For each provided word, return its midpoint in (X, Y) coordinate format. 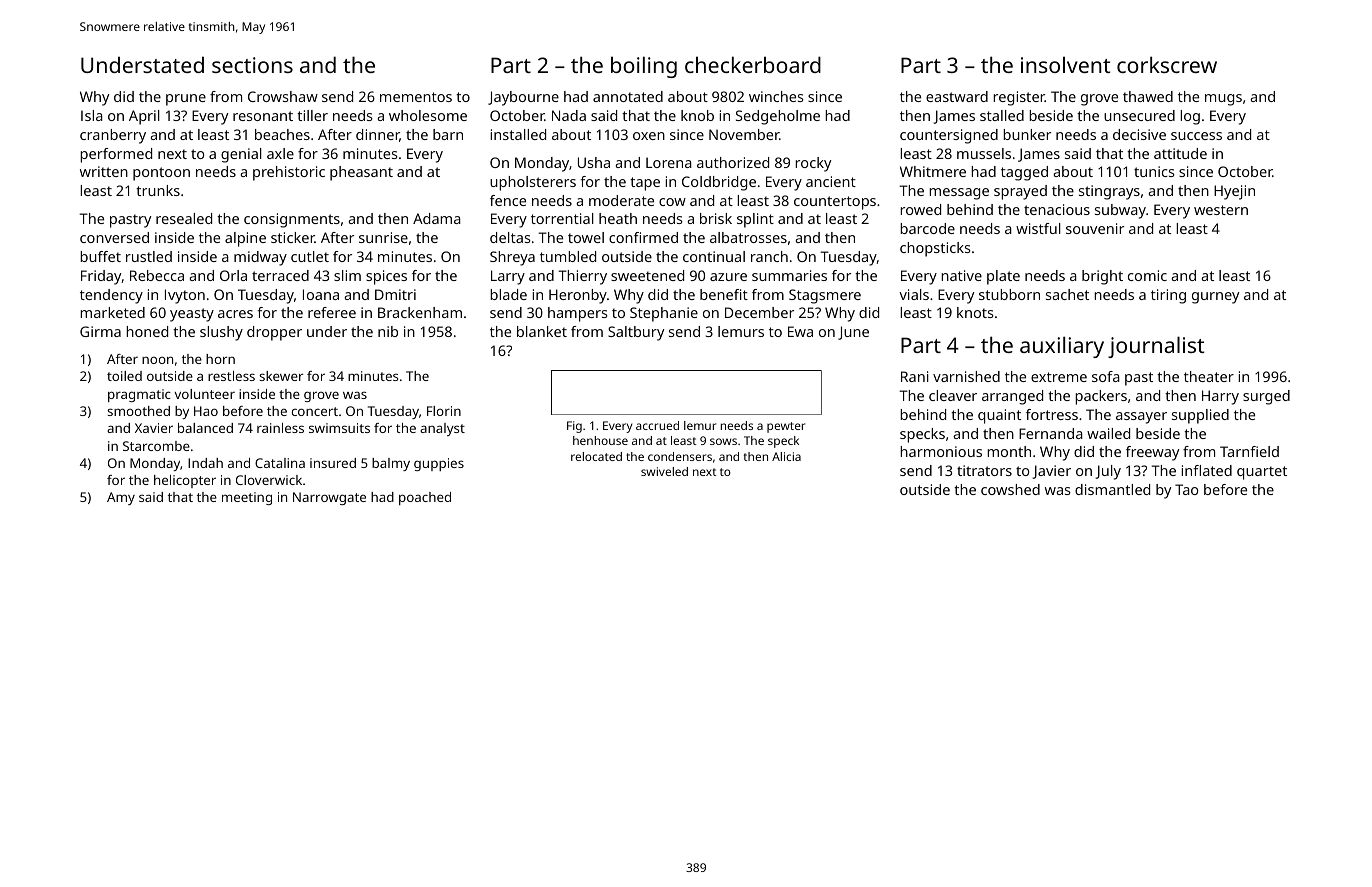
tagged (1024, 173)
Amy (121, 498)
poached (425, 498)
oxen (649, 136)
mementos (416, 97)
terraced (280, 275)
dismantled (1112, 489)
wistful (1038, 228)
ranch (769, 256)
